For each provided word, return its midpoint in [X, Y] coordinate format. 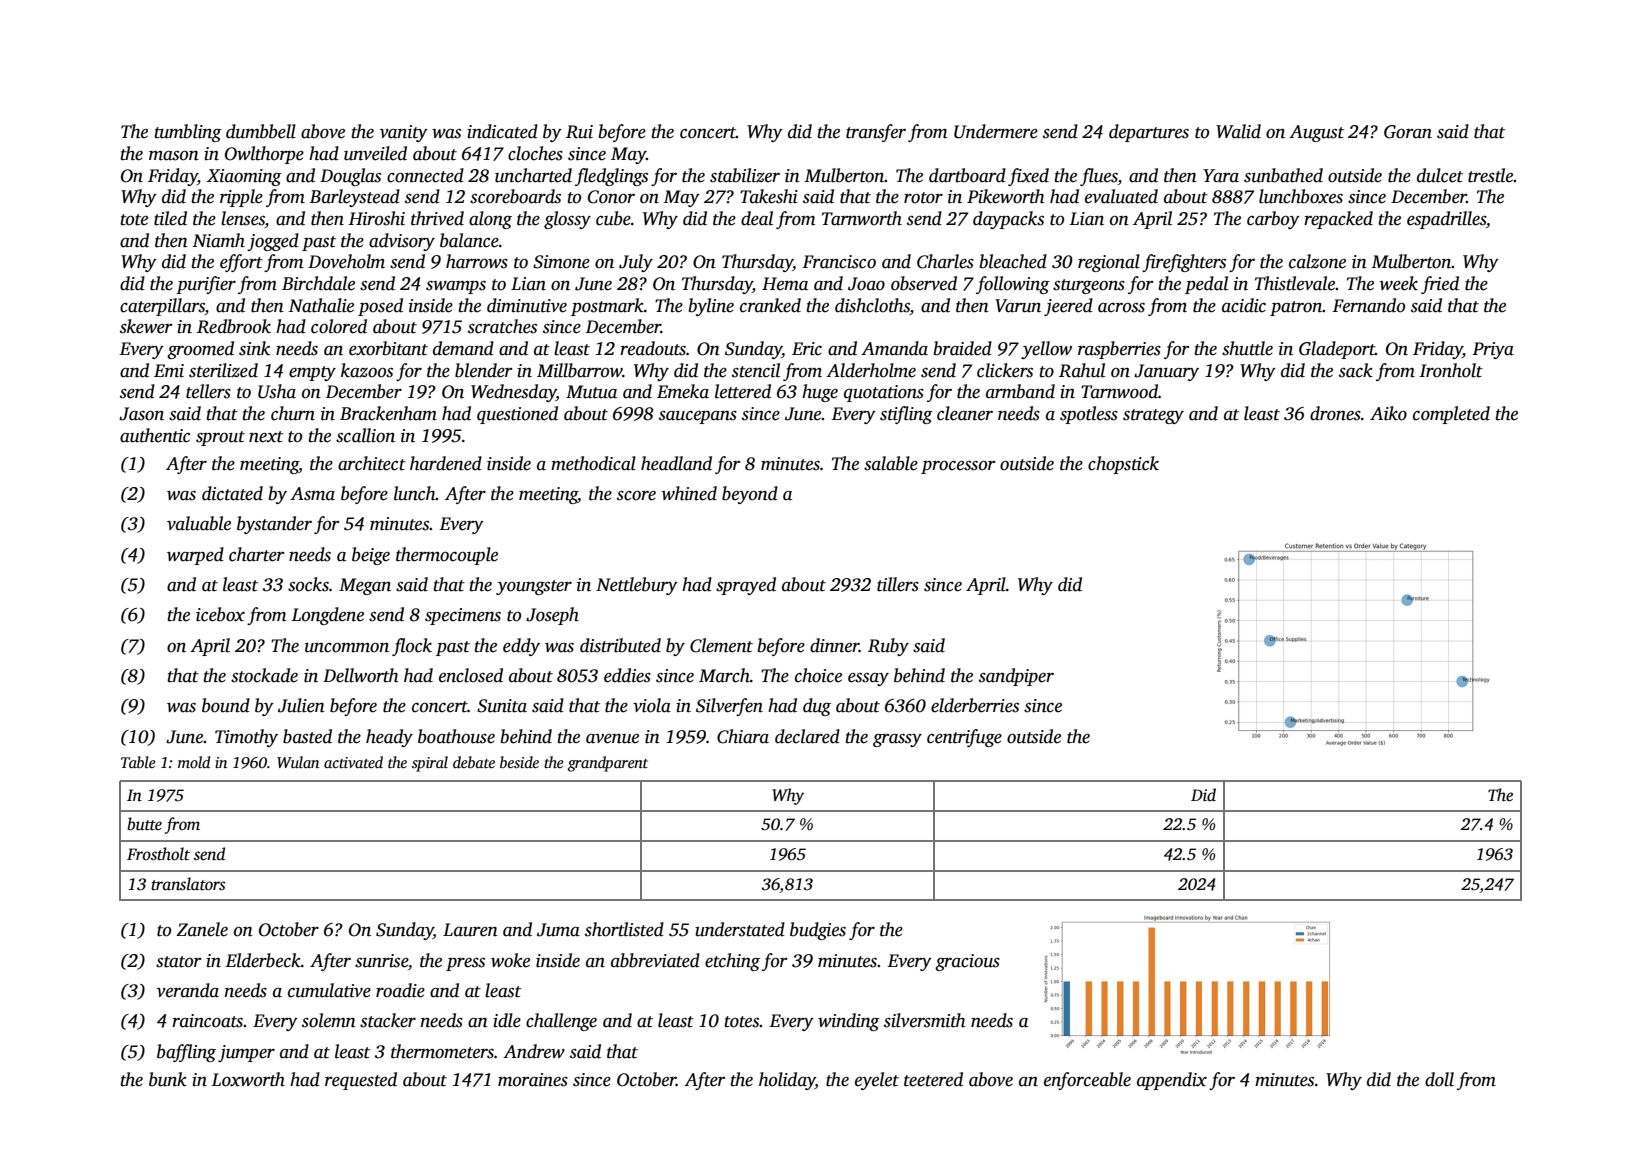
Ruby [888, 647]
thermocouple [447, 556]
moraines [533, 1080]
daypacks [1008, 220]
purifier [206, 285]
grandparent [608, 764]
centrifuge [964, 738]
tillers [898, 584]
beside [519, 762]
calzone [1317, 261]
